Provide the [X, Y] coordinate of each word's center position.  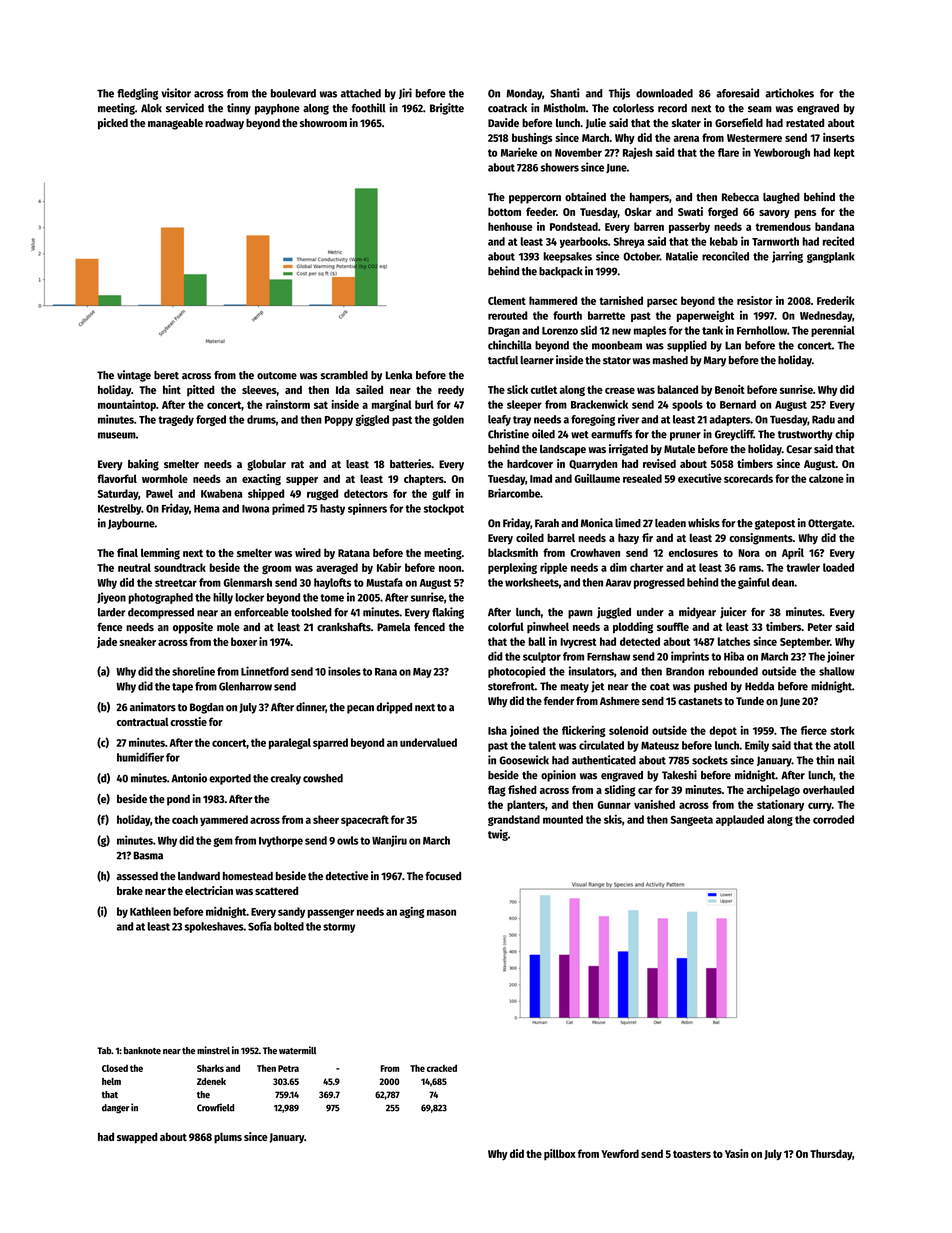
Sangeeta [692, 821]
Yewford [620, 1153]
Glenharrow [245, 686]
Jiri [405, 93]
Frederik [836, 300]
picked [113, 124]
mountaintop [127, 405]
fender [559, 700]
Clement [507, 300]
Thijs [619, 94]
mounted [563, 819]
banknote [142, 1051]
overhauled [828, 789]
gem [223, 842]
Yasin [737, 1153]
